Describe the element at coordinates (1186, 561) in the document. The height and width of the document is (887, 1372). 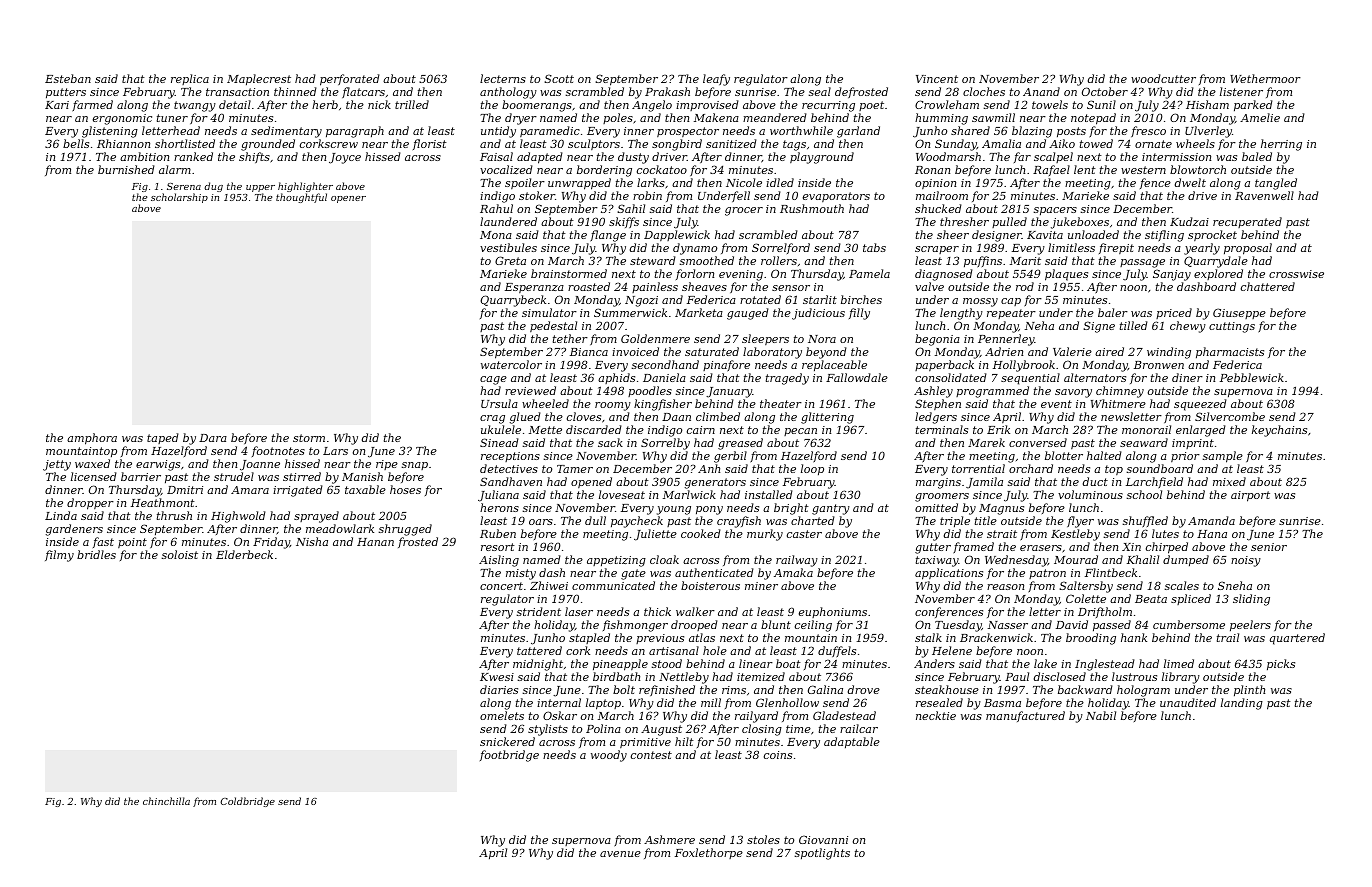
I see `dumped` at that location.
